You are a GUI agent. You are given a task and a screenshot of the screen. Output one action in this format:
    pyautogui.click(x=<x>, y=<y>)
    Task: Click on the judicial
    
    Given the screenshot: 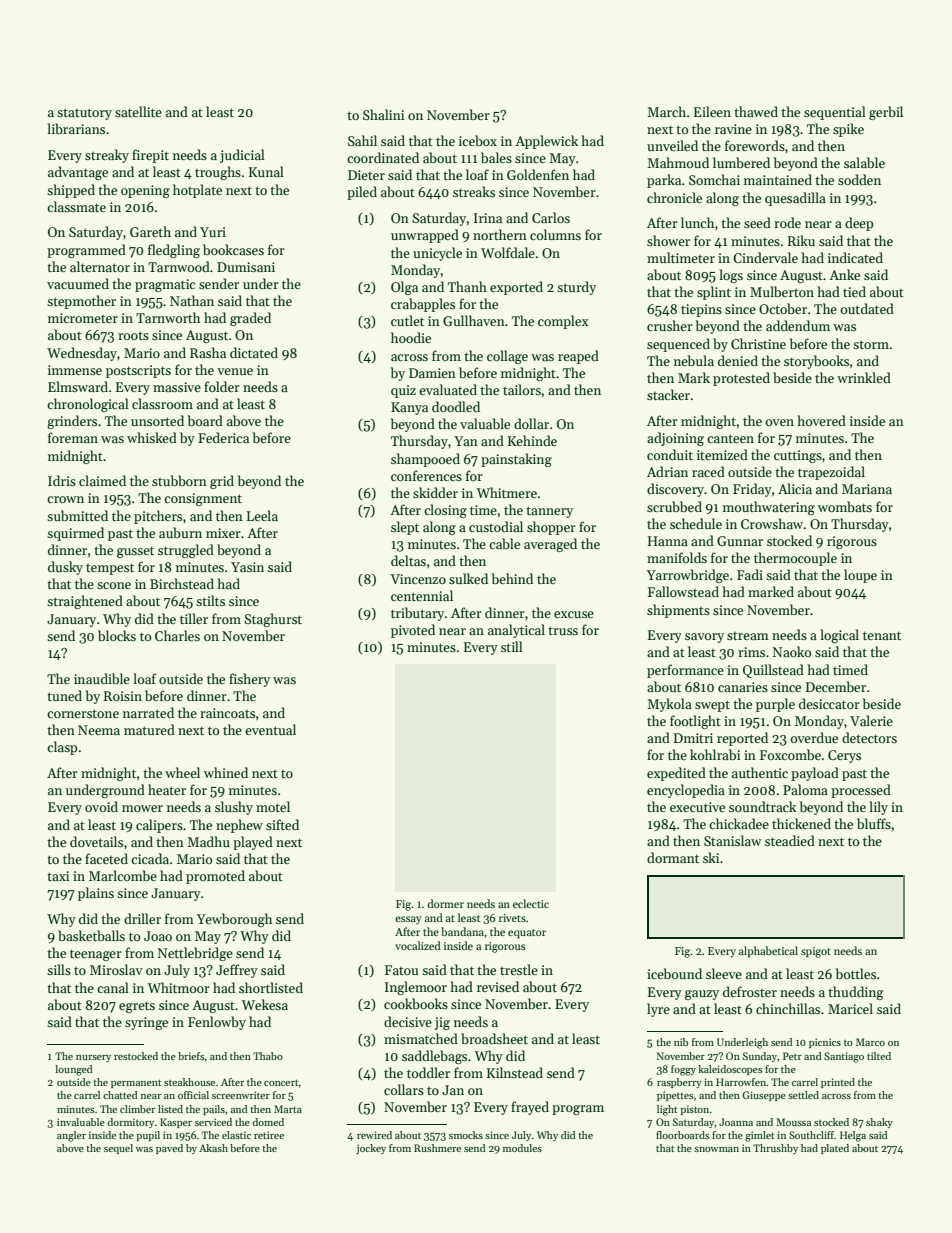 What is the action you would take?
    pyautogui.click(x=242, y=156)
